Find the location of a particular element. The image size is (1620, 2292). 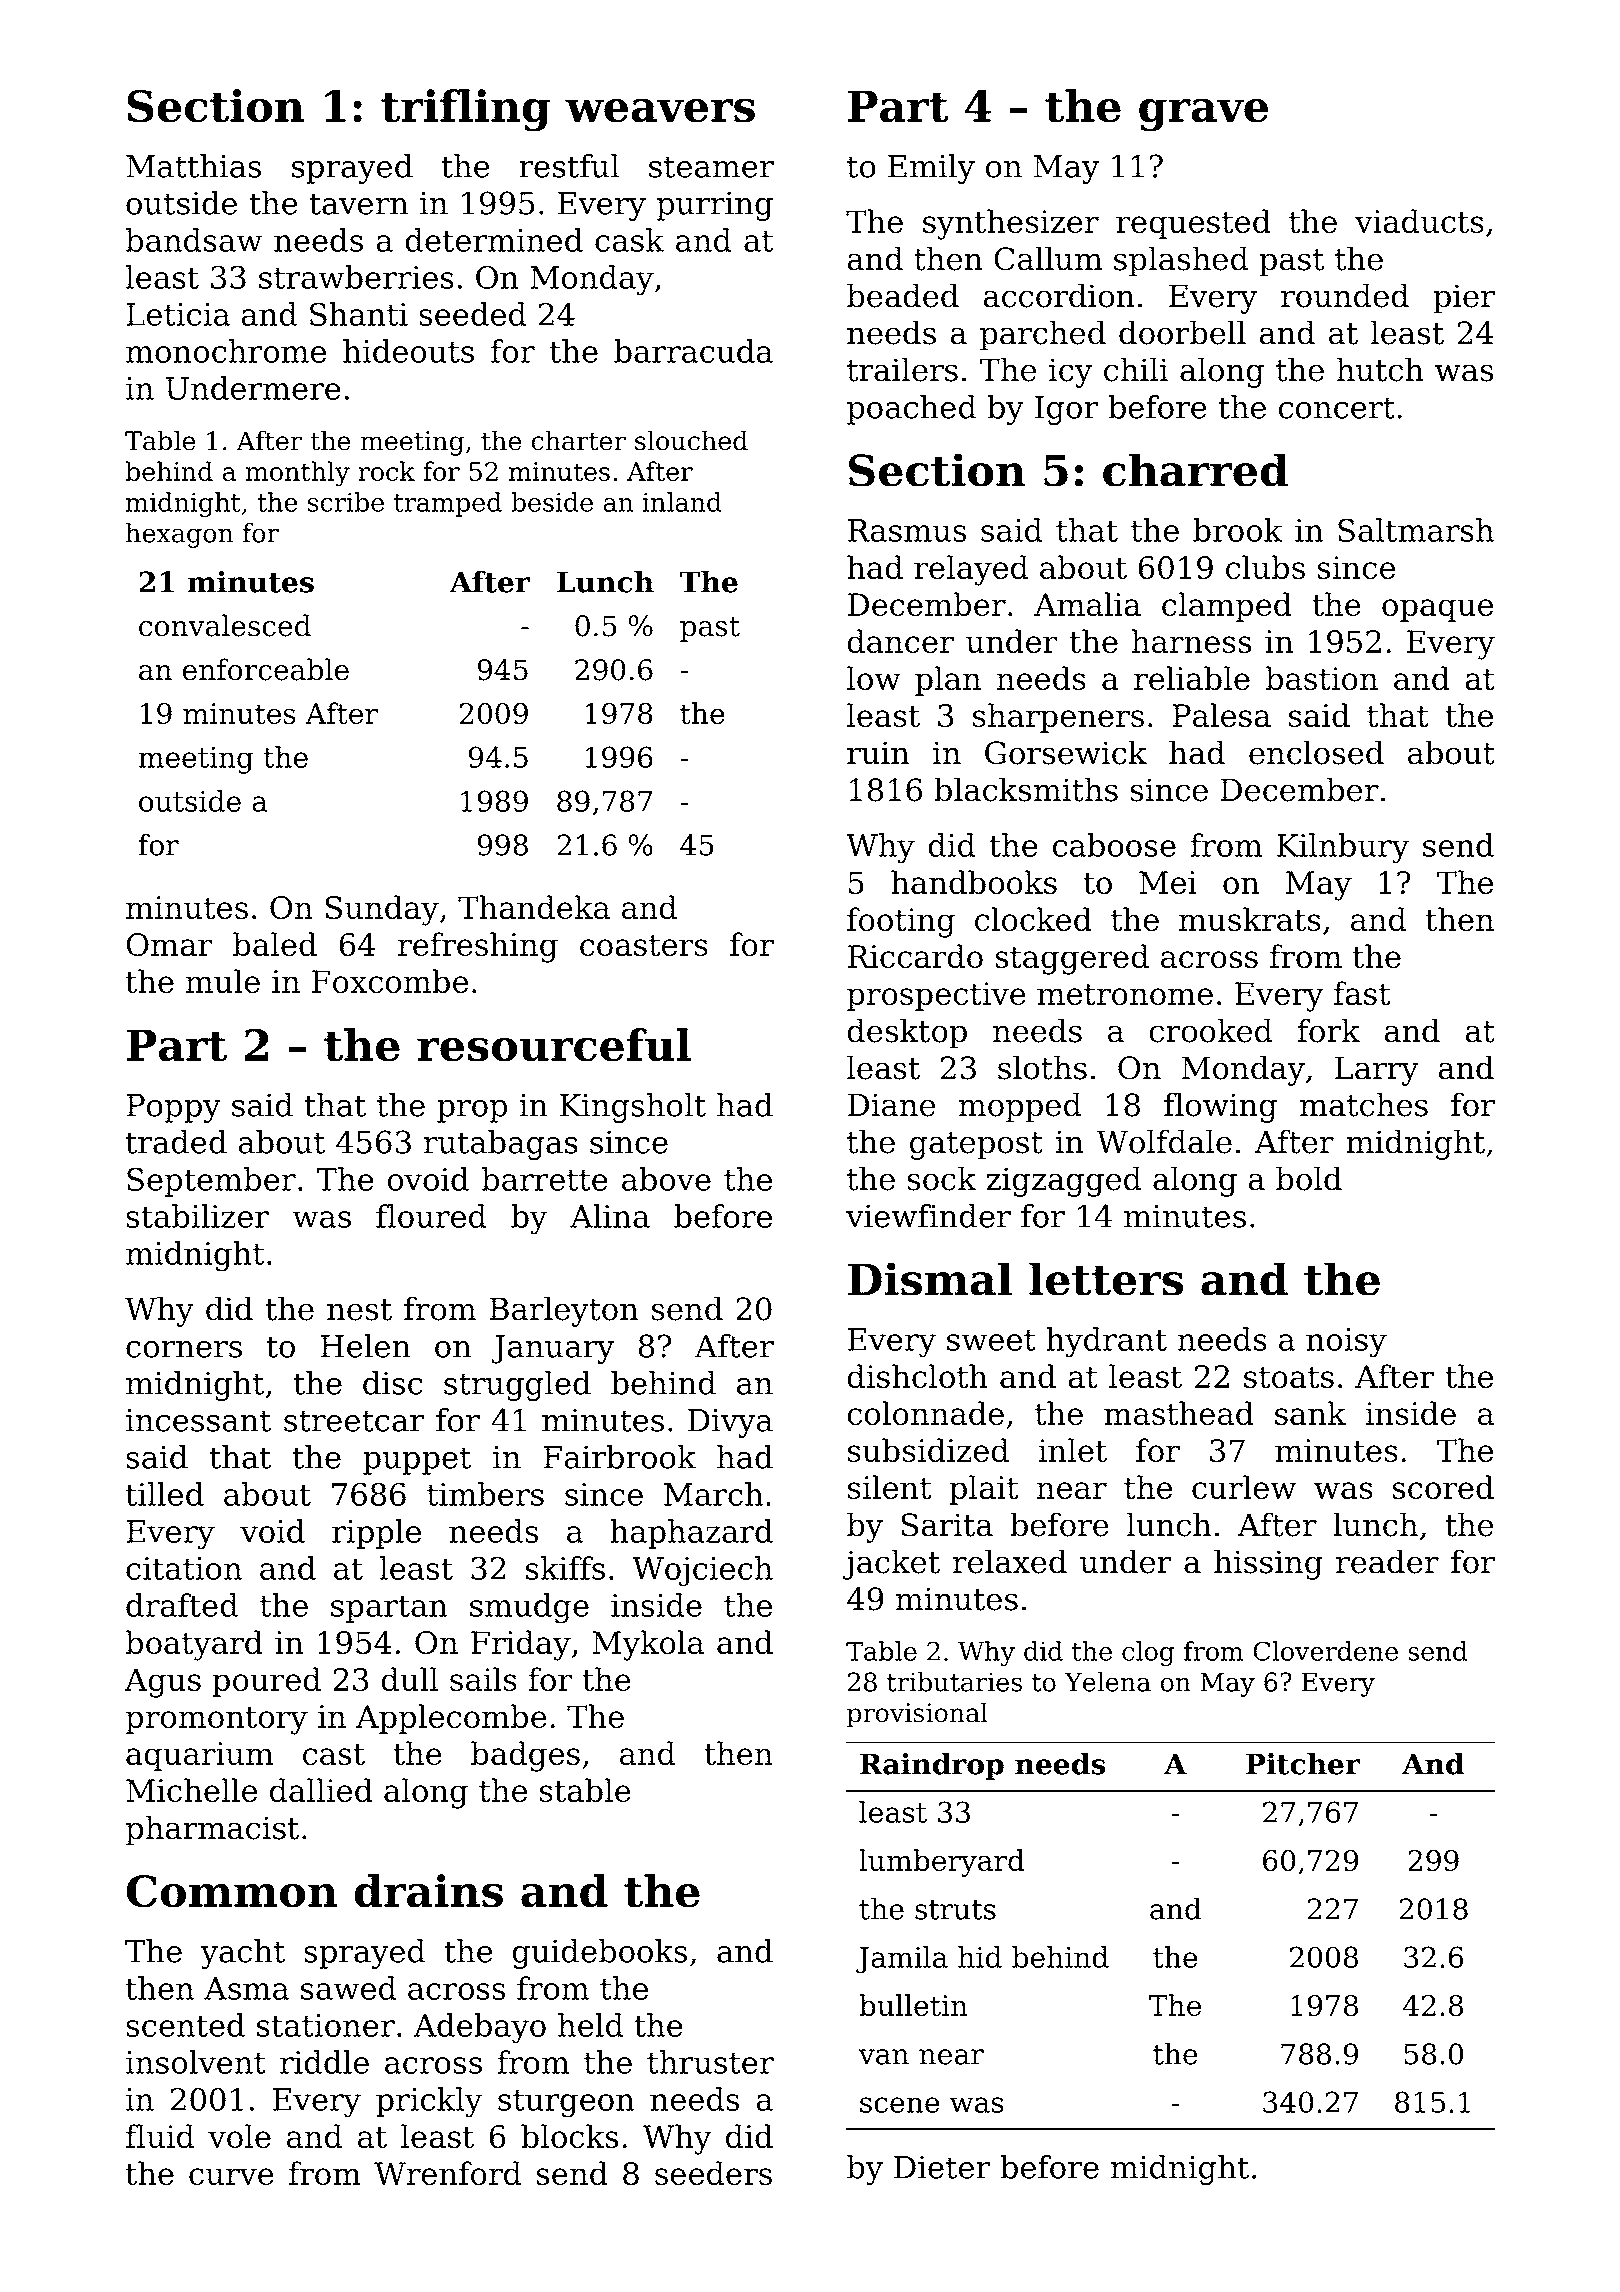

viaducts is located at coordinates (1419, 221).
